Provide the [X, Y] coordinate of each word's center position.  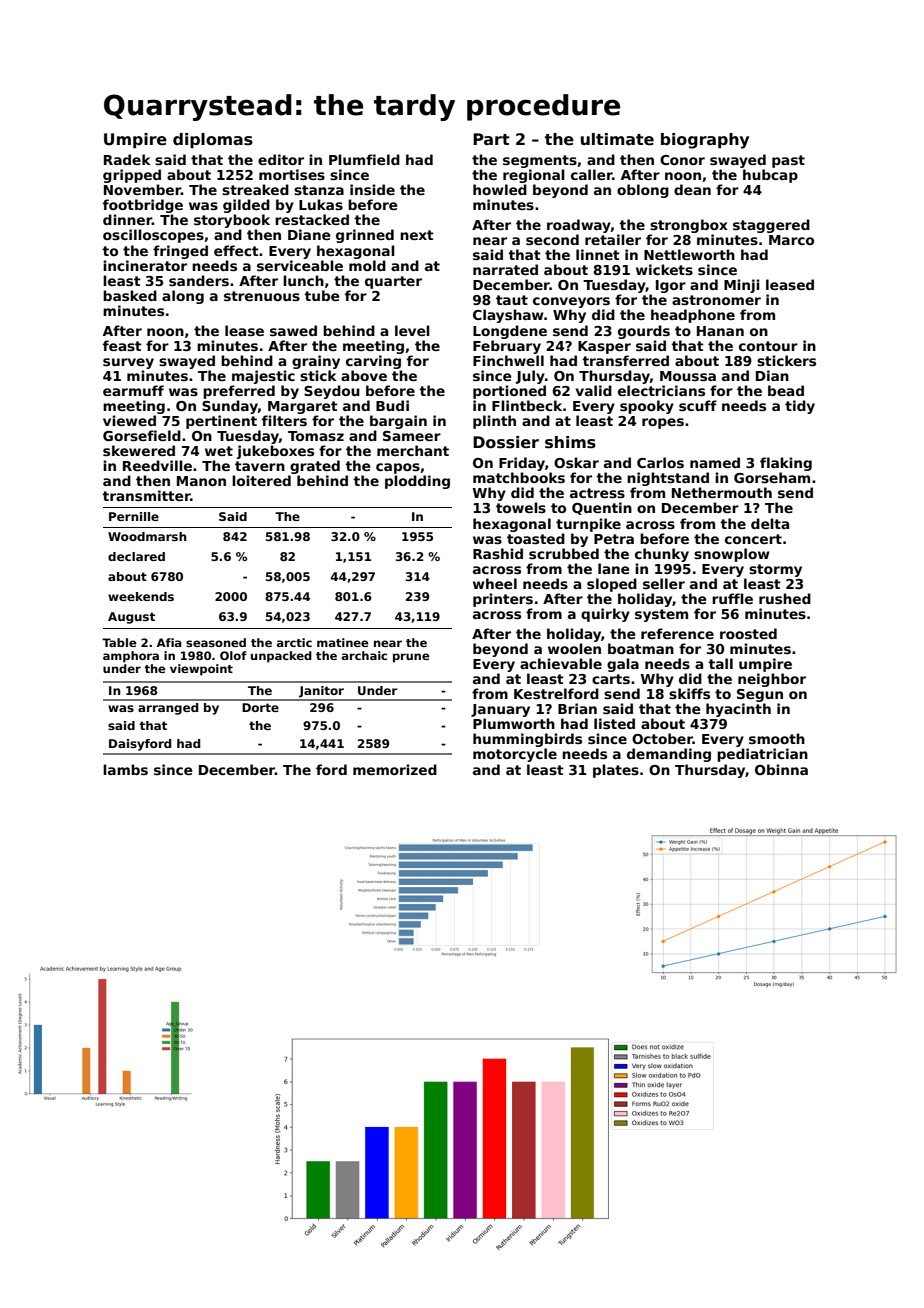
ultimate [617, 139]
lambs [125, 769]
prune [411, 658]
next [417, 235]
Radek [127, 159]
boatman [641, 648]
